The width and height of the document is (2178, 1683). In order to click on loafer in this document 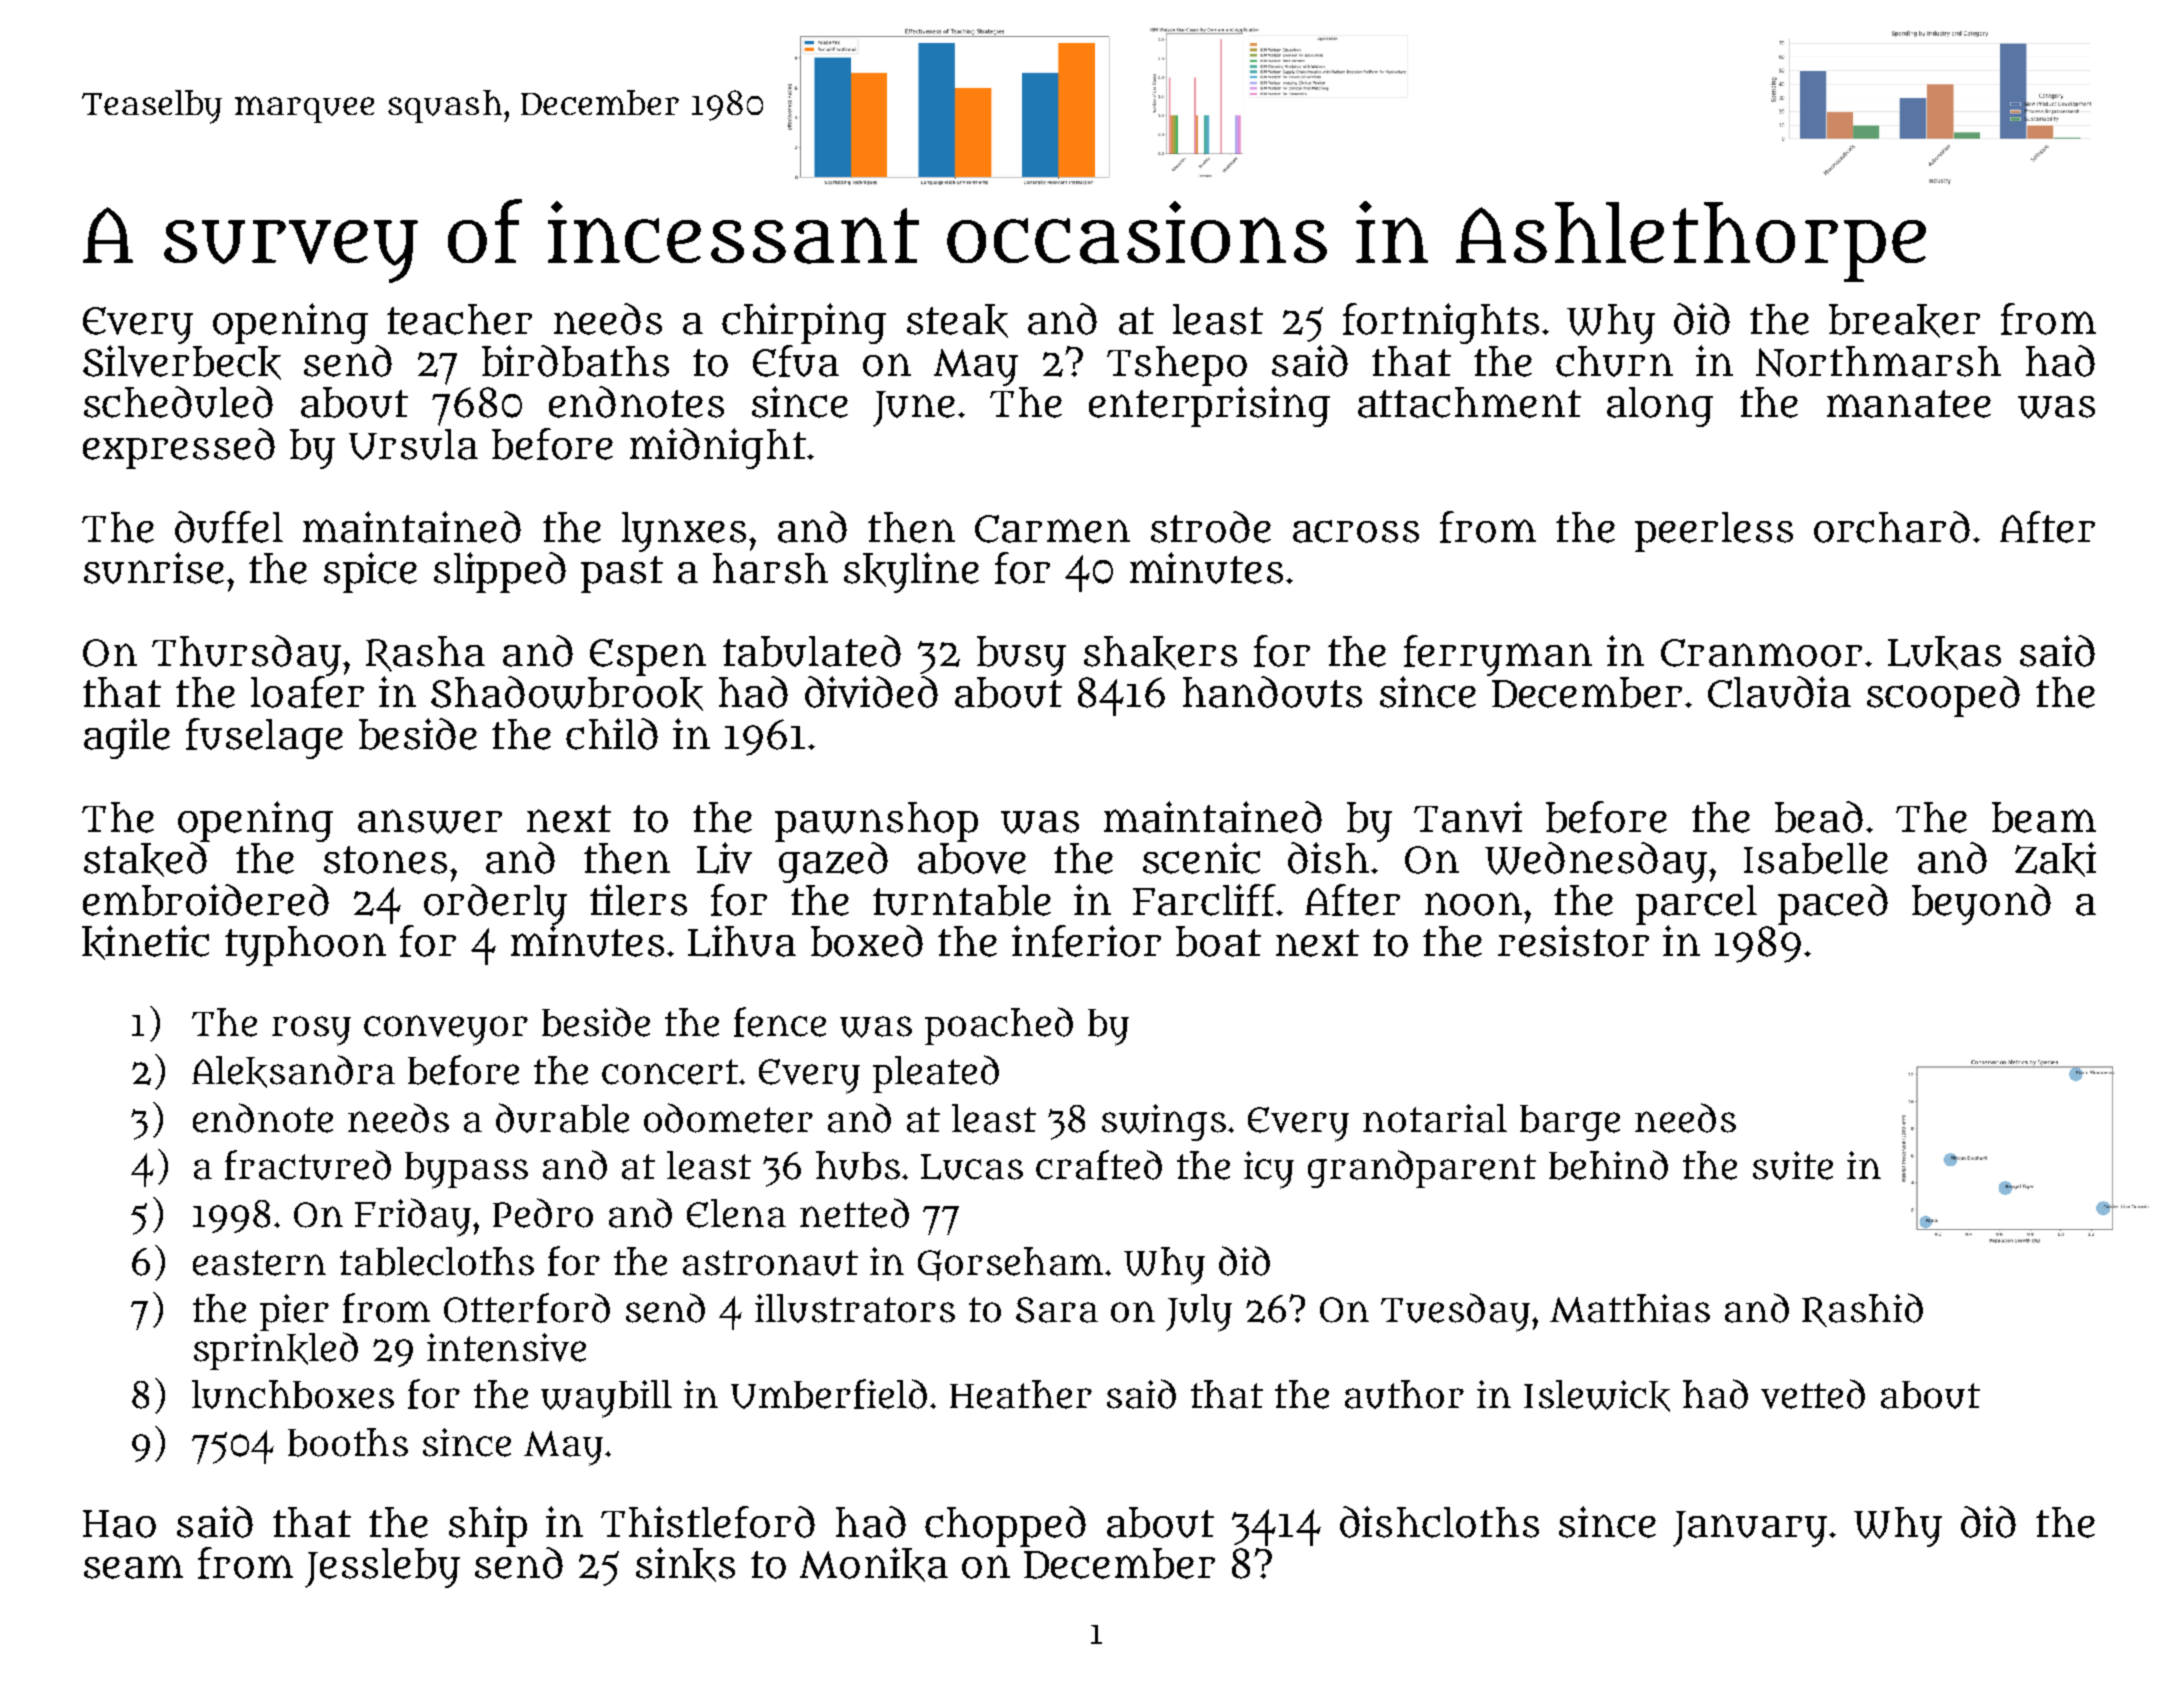, I will do `click(307, 692)`.
